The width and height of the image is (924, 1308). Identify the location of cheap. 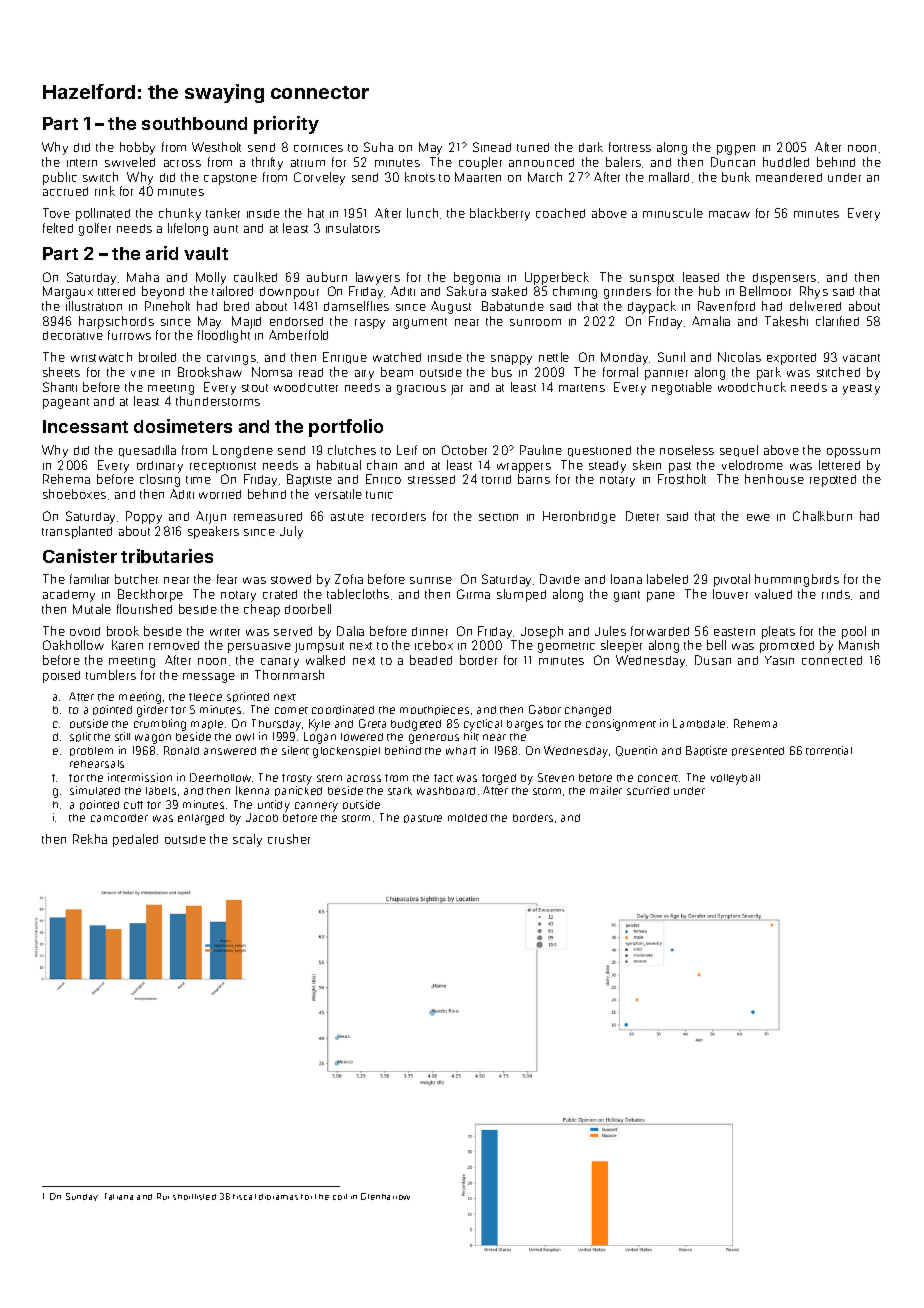
(262, 610).
